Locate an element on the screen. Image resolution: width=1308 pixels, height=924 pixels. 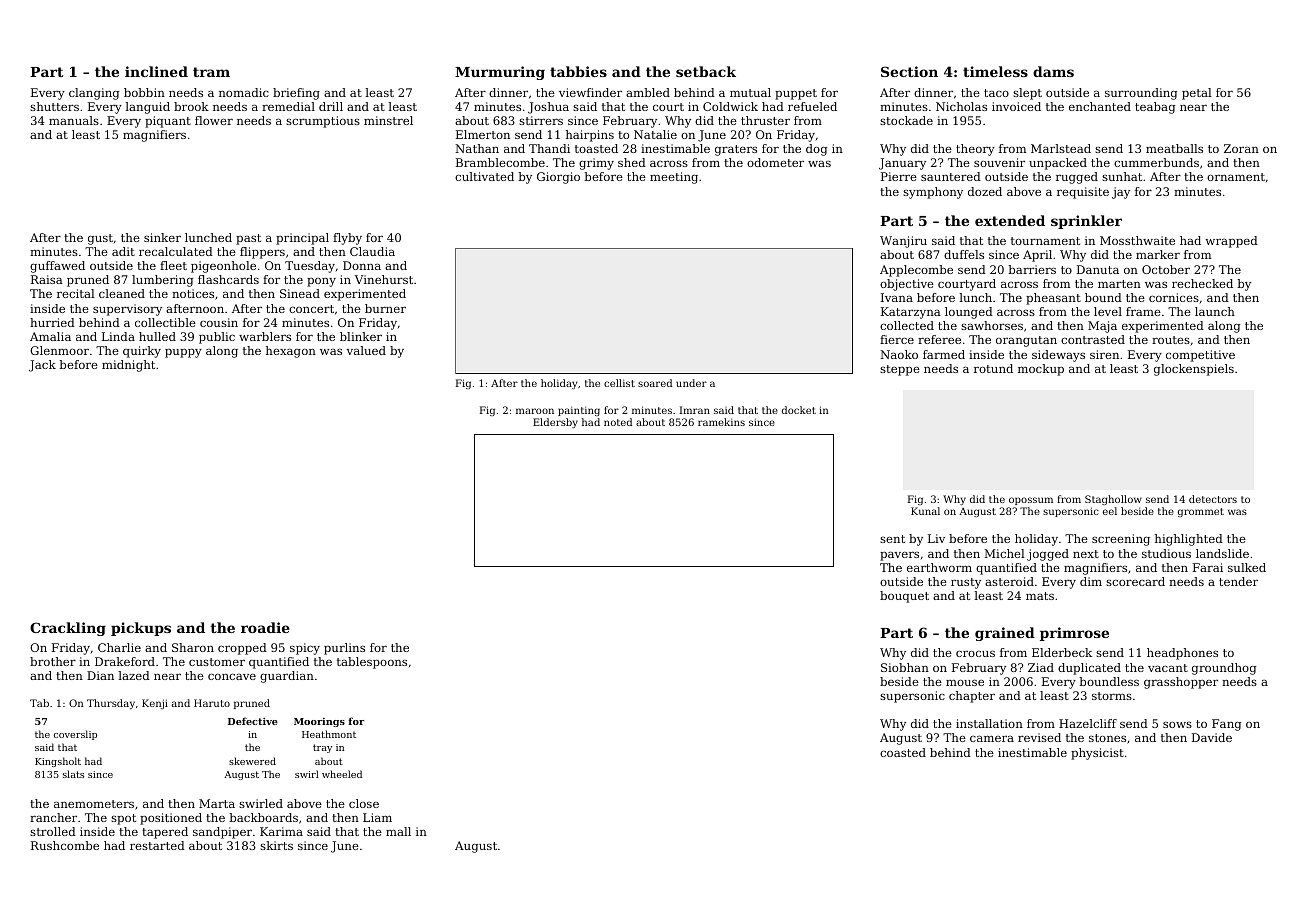
midnight is located at coordinates (128, 366).
